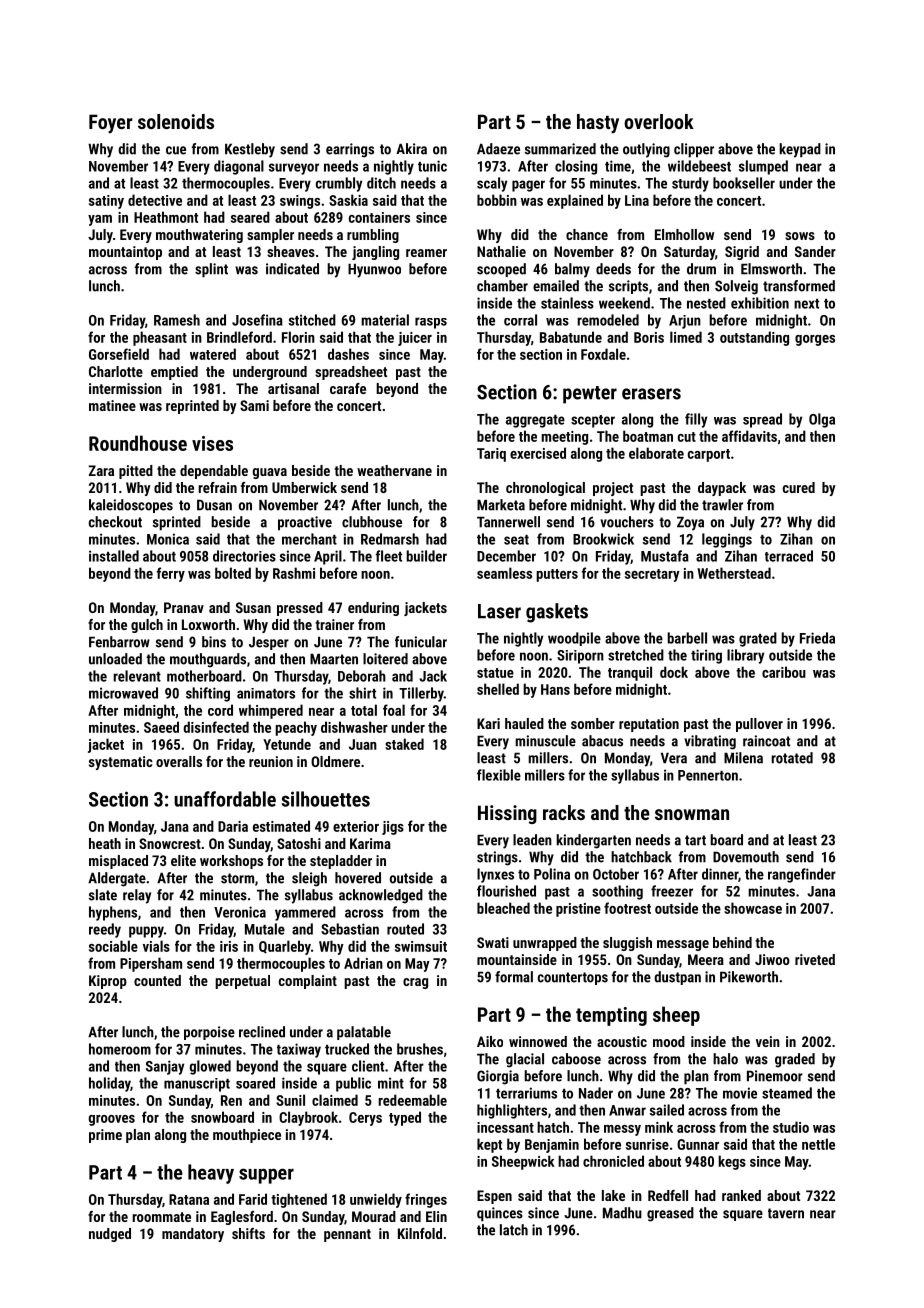 This screenshot has height=1308, width=924. I want to click on pristine, so click(578, 910).
